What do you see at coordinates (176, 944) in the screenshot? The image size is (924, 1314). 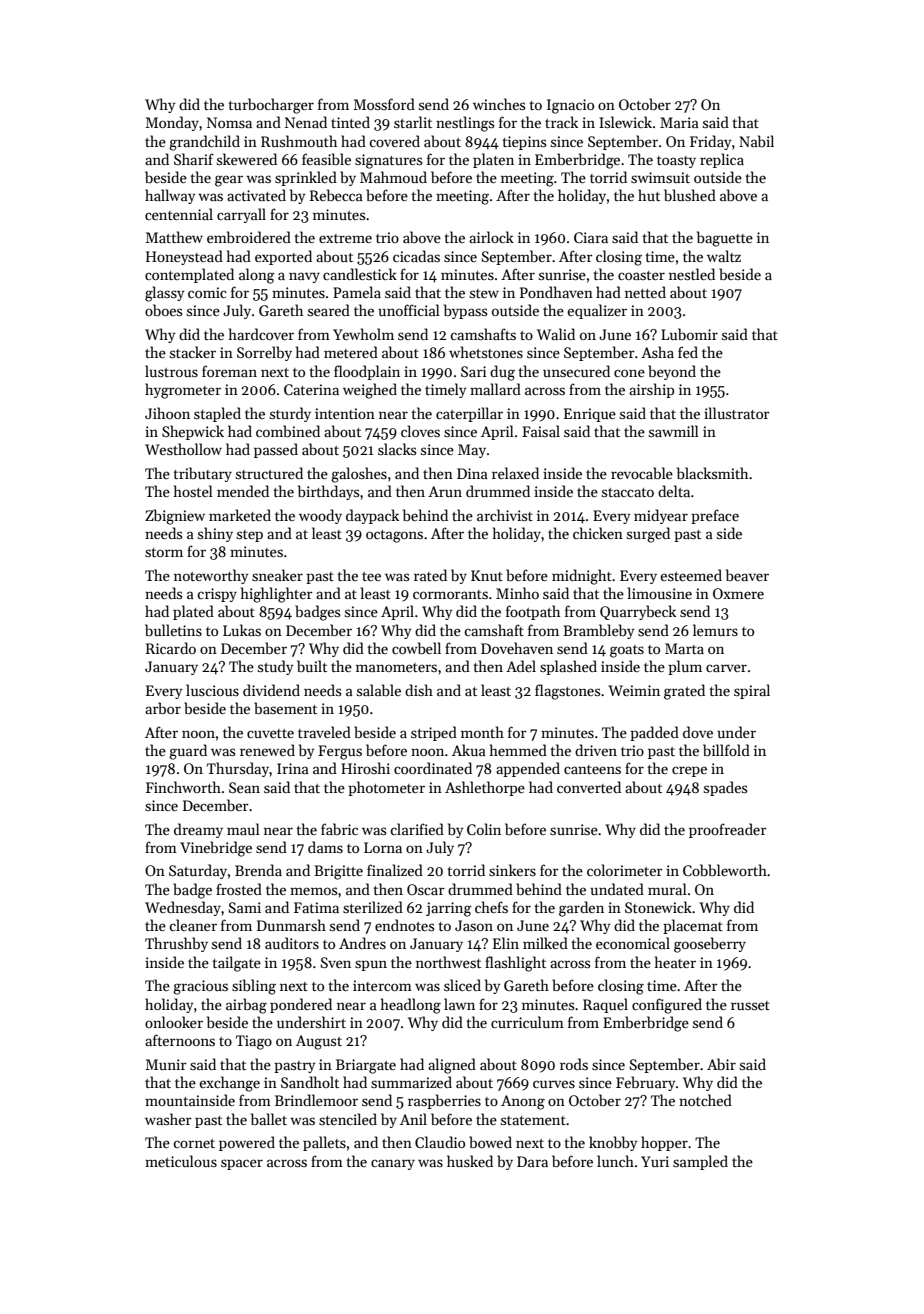 I see `Thrushby` at bounding box center [176, 944].
